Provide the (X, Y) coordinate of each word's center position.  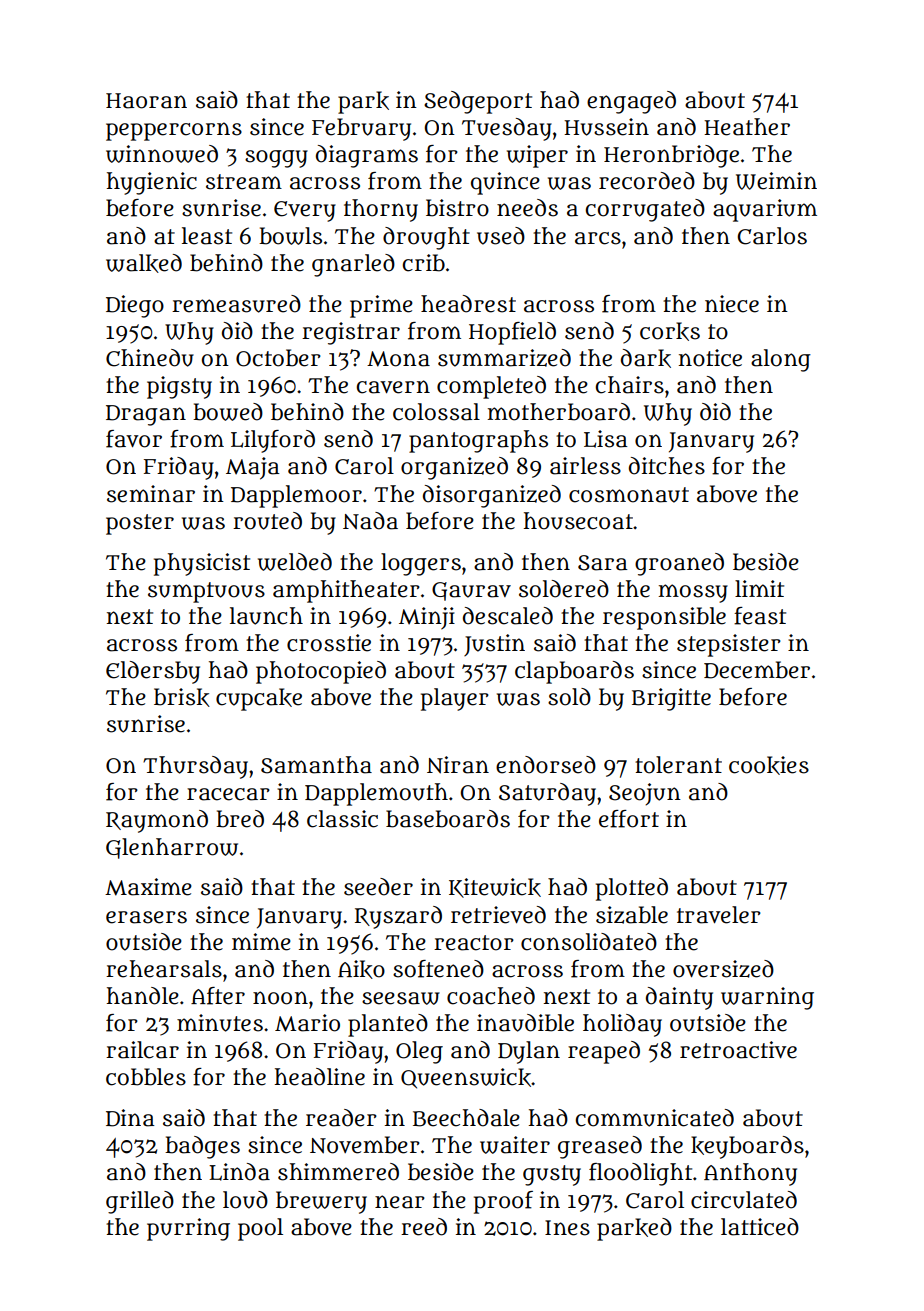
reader (341, 1118)
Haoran (146, 101)
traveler (719, 915)
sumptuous (206, 592)
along (781, 360)
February (361, 129)
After (218, 996)
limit (759, 588)
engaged (631, 102)
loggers (421, 564)
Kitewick (495, 888)
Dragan (146, 415)
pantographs (478, 441)
